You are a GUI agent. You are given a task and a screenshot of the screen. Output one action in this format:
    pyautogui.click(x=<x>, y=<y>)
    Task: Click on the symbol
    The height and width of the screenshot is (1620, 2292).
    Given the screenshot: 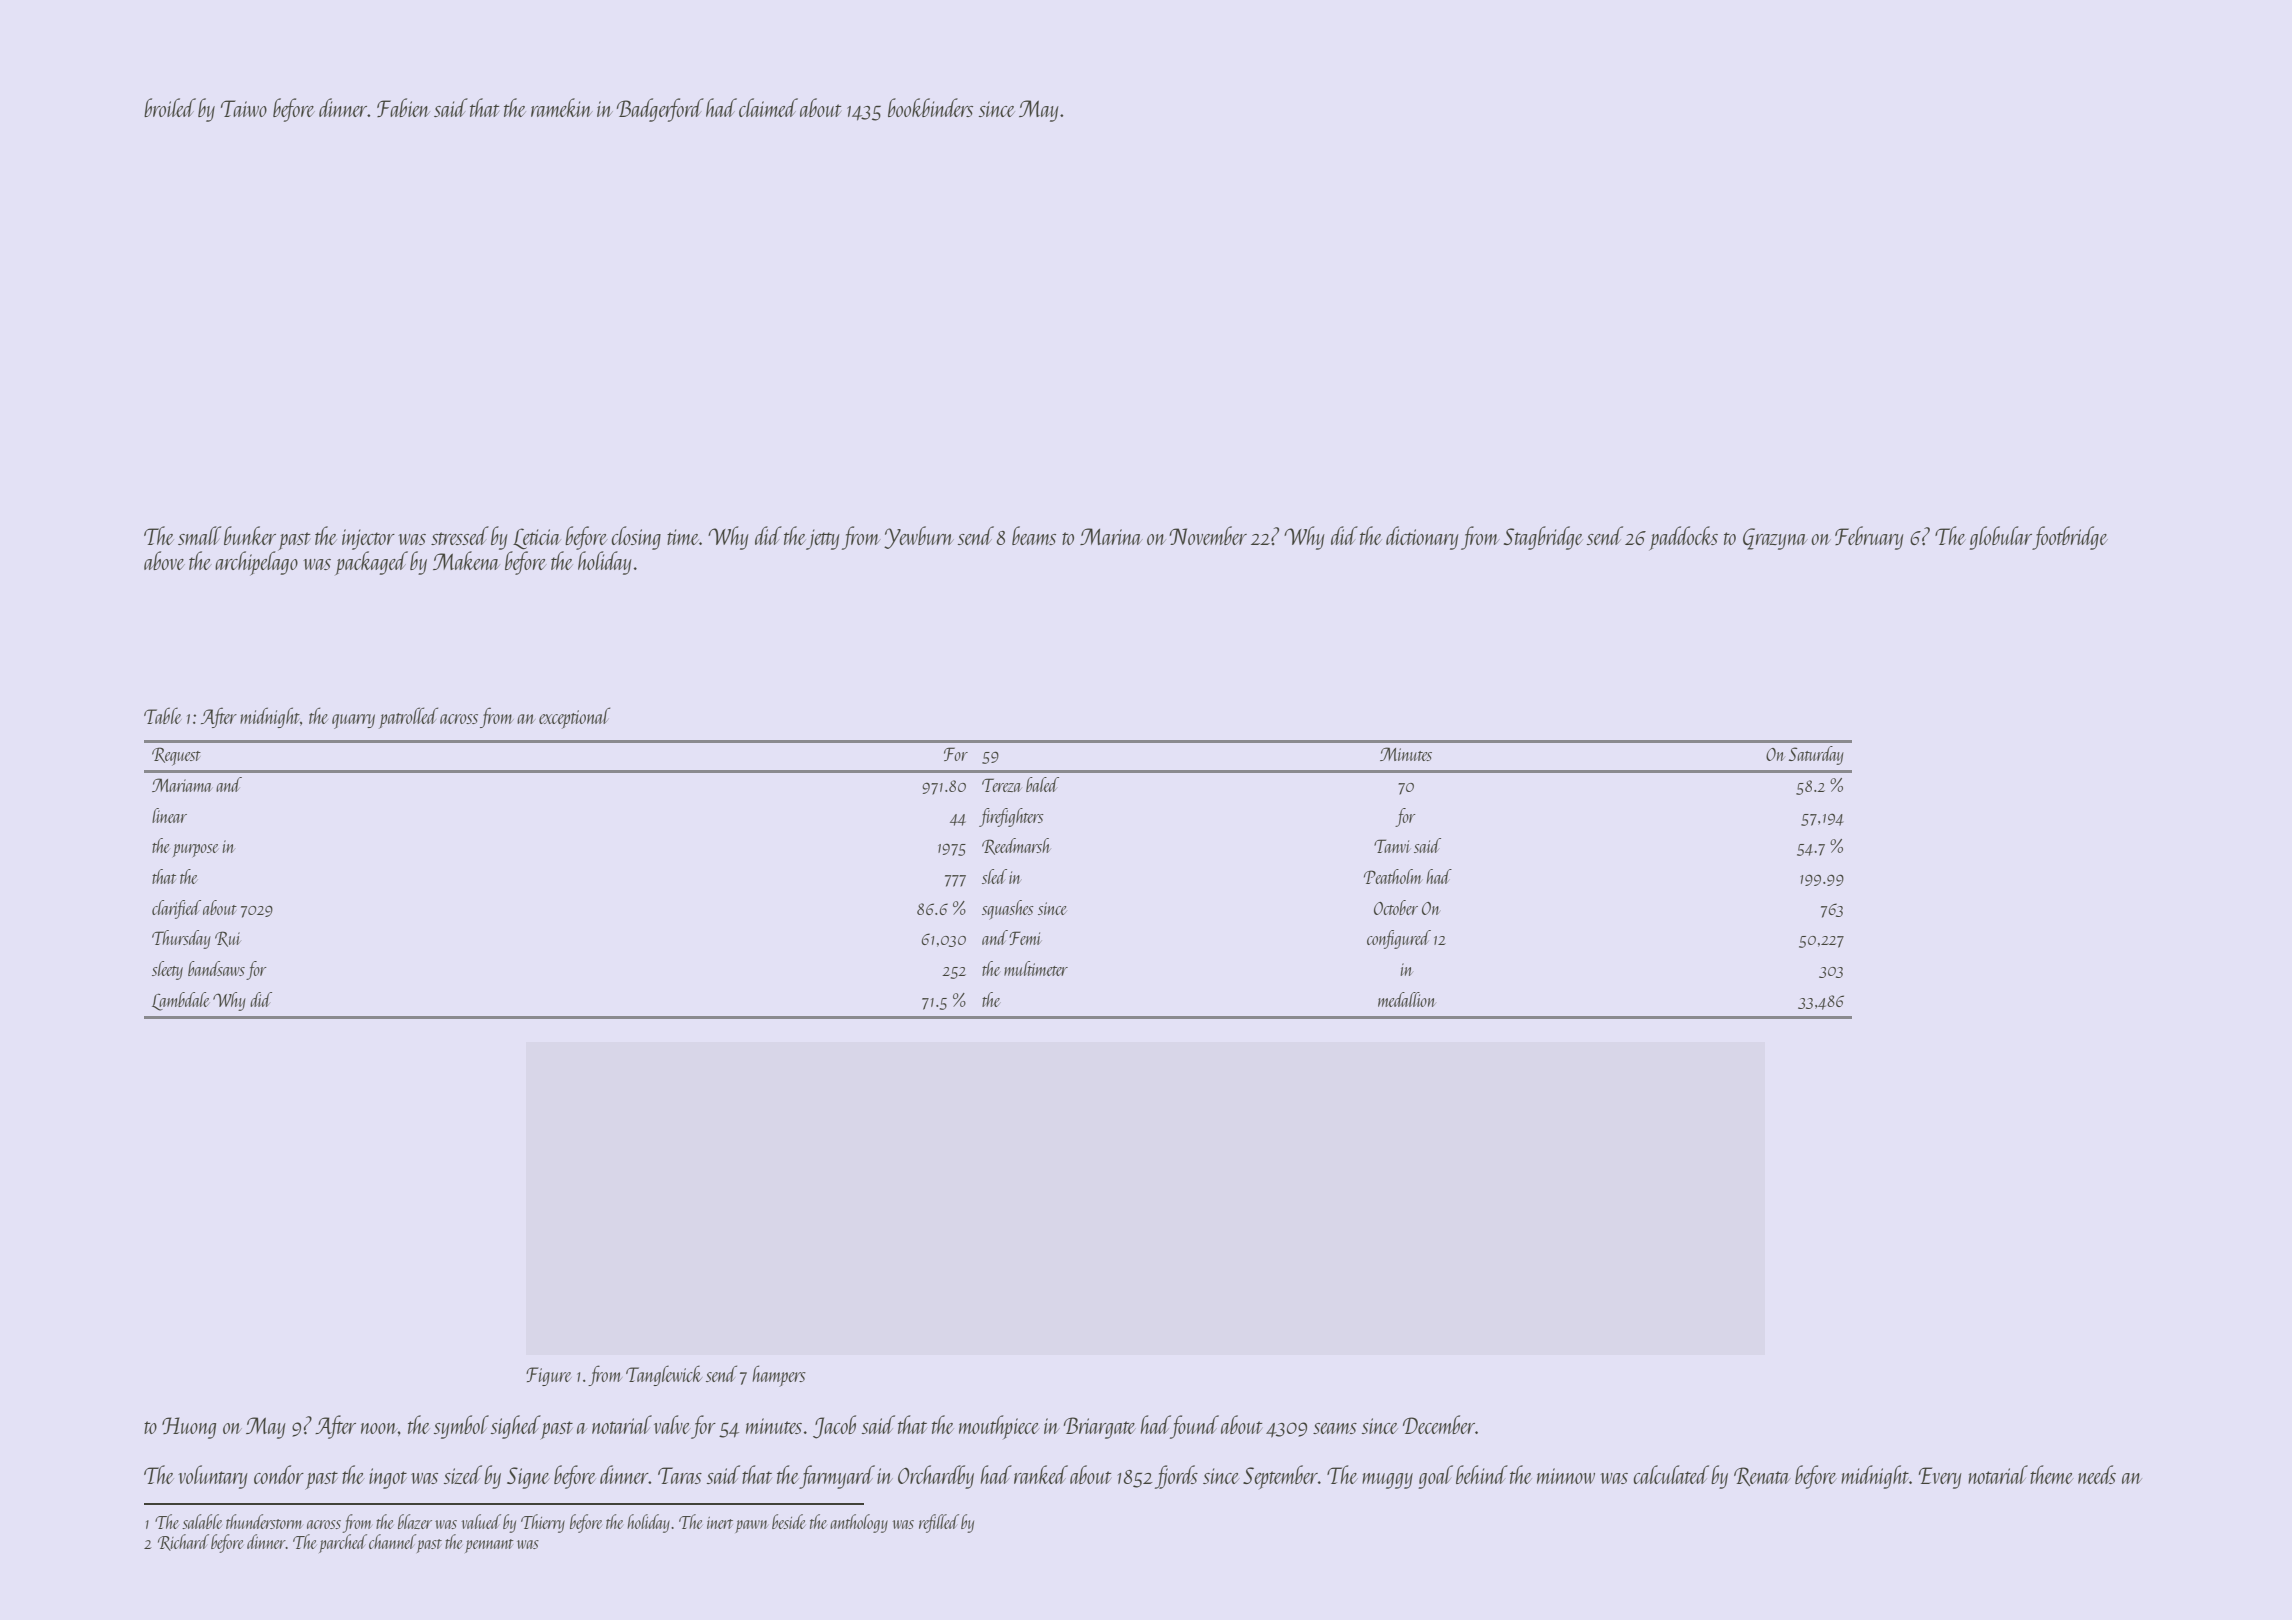 What is the action you would take?
    pyautogui.click(x=461, y=1427)
